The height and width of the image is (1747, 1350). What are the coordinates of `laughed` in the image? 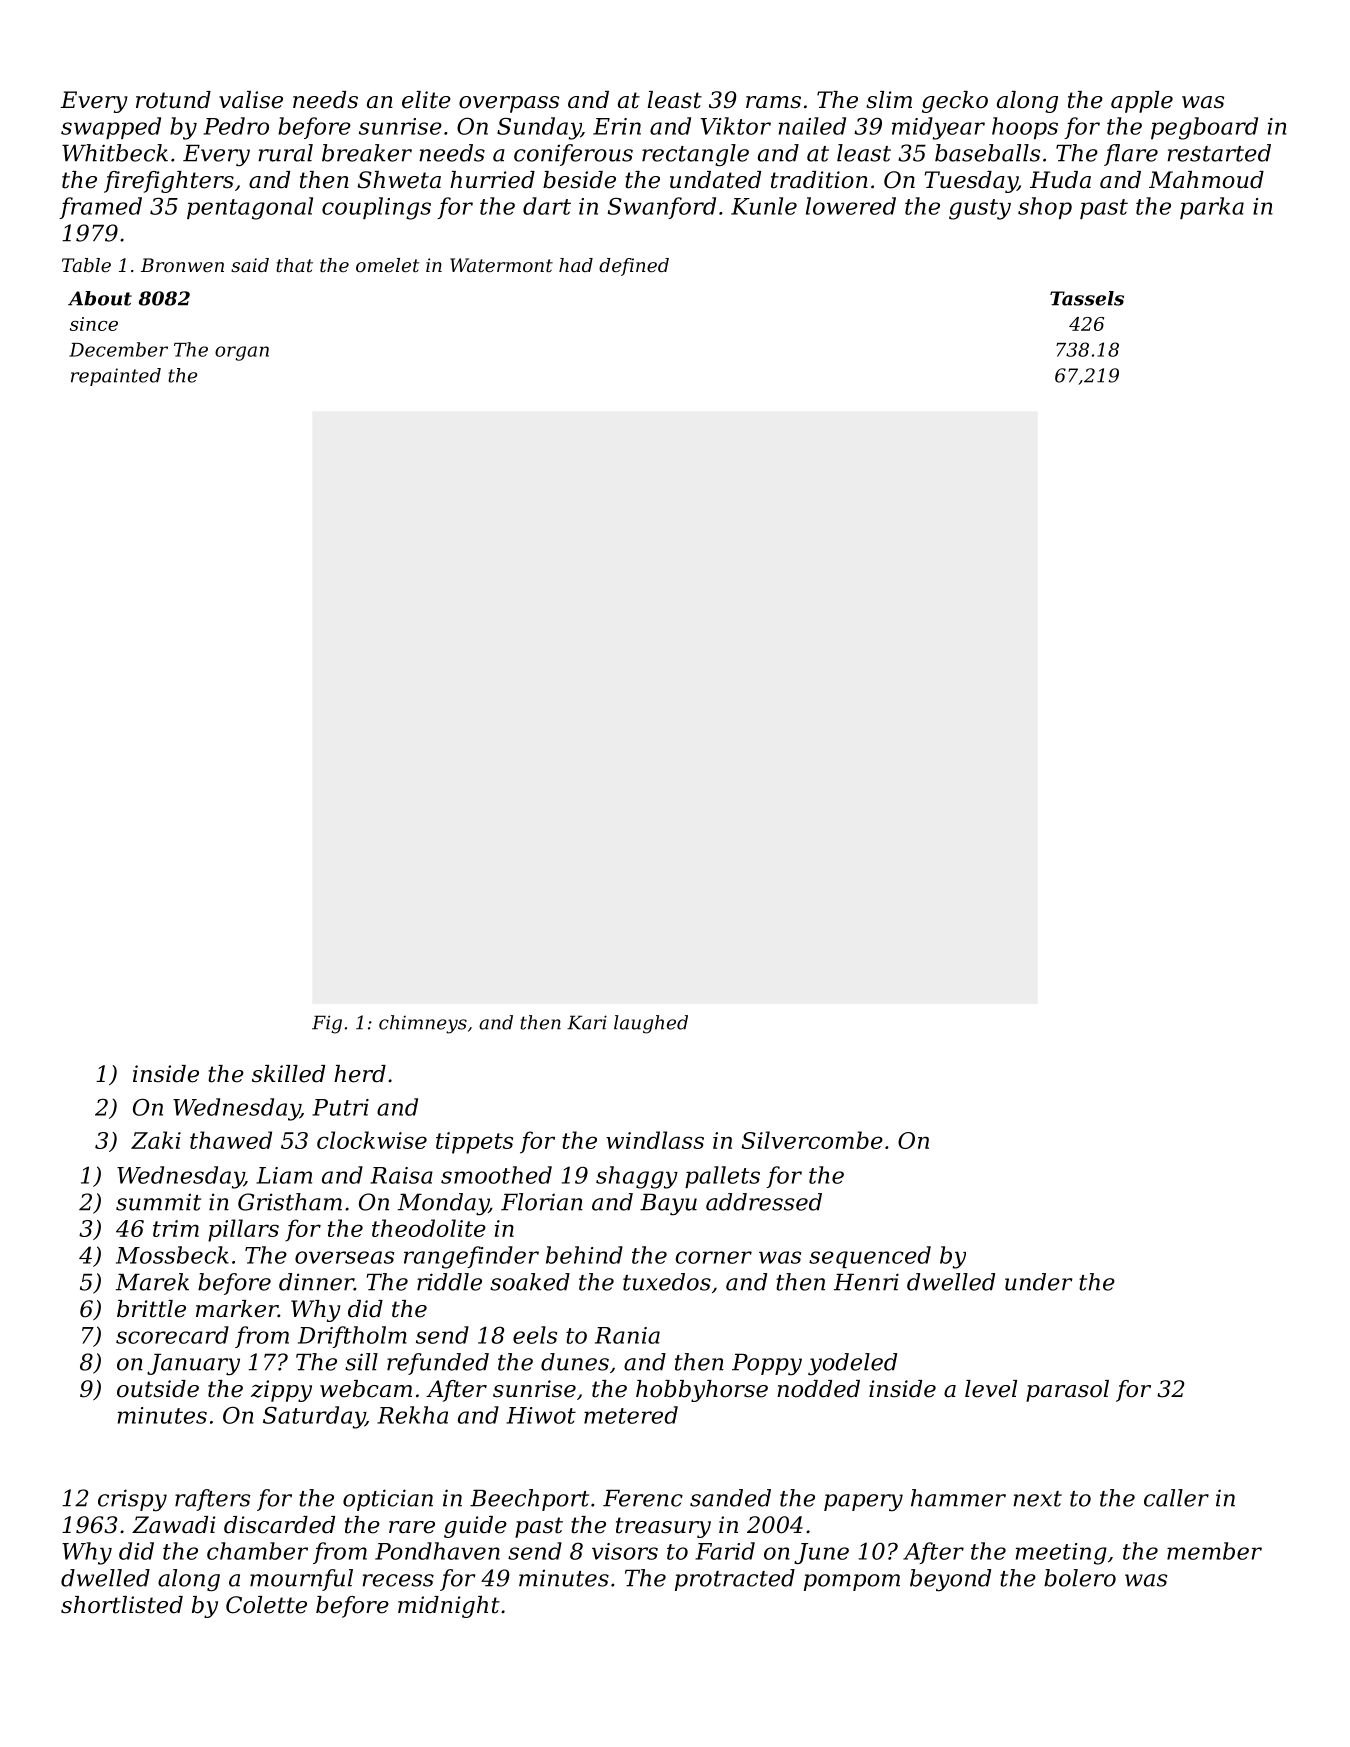 It's located at (651, 1024).
